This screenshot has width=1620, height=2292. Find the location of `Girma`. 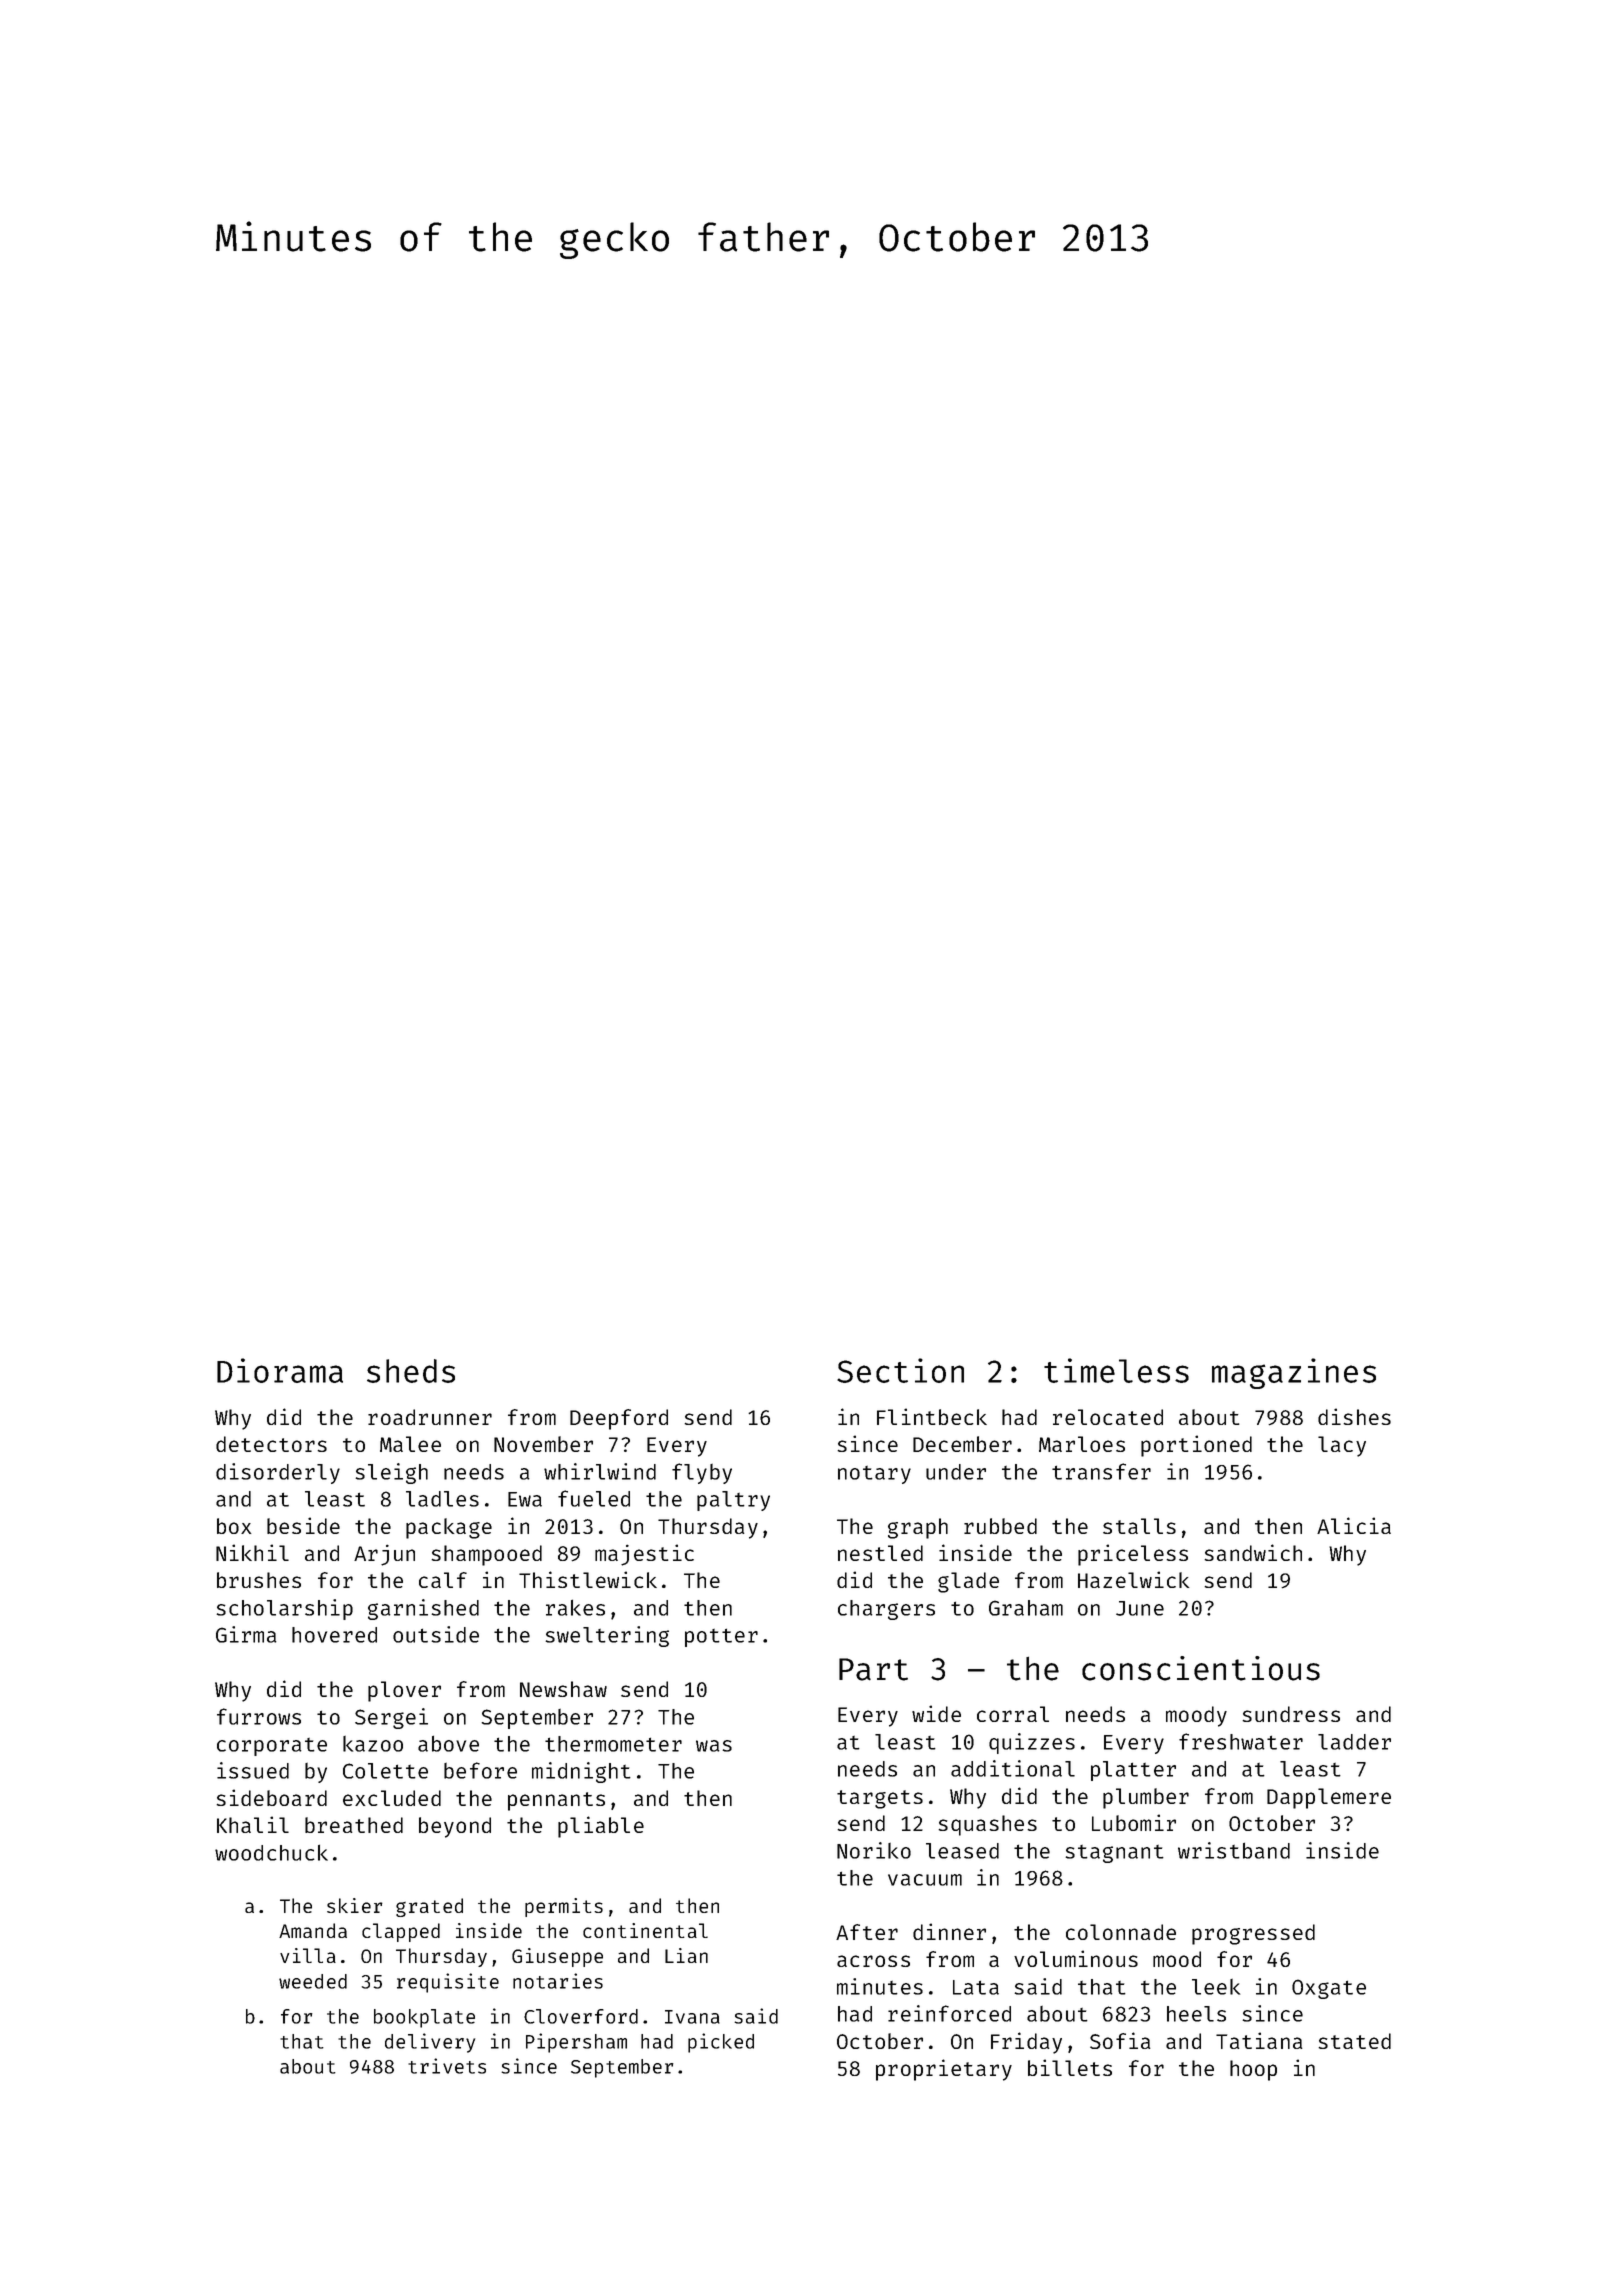

Girma is located at coordinates (246, 1634).
